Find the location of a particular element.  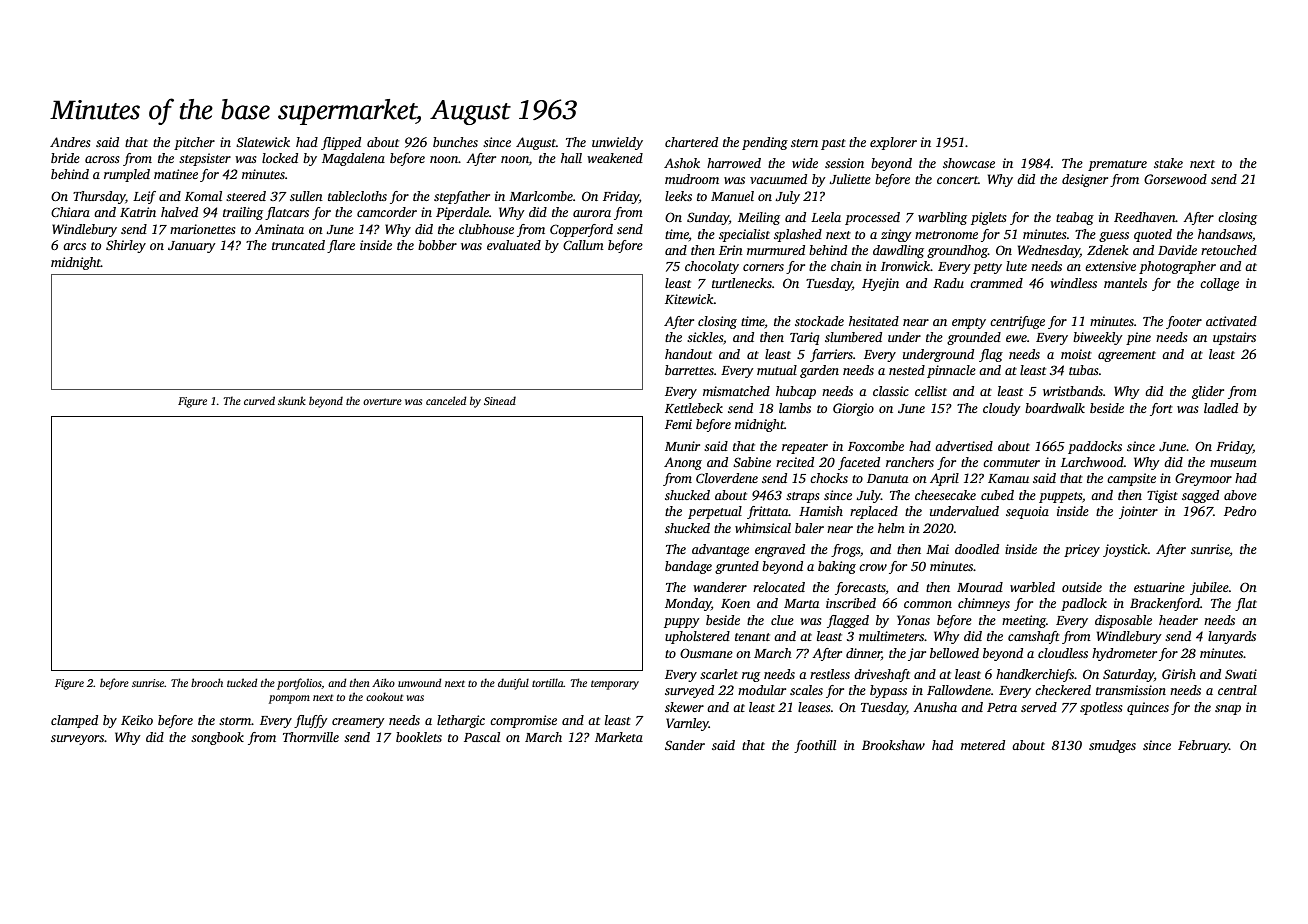

Marlcombe is located at coordinates (541, 196).
